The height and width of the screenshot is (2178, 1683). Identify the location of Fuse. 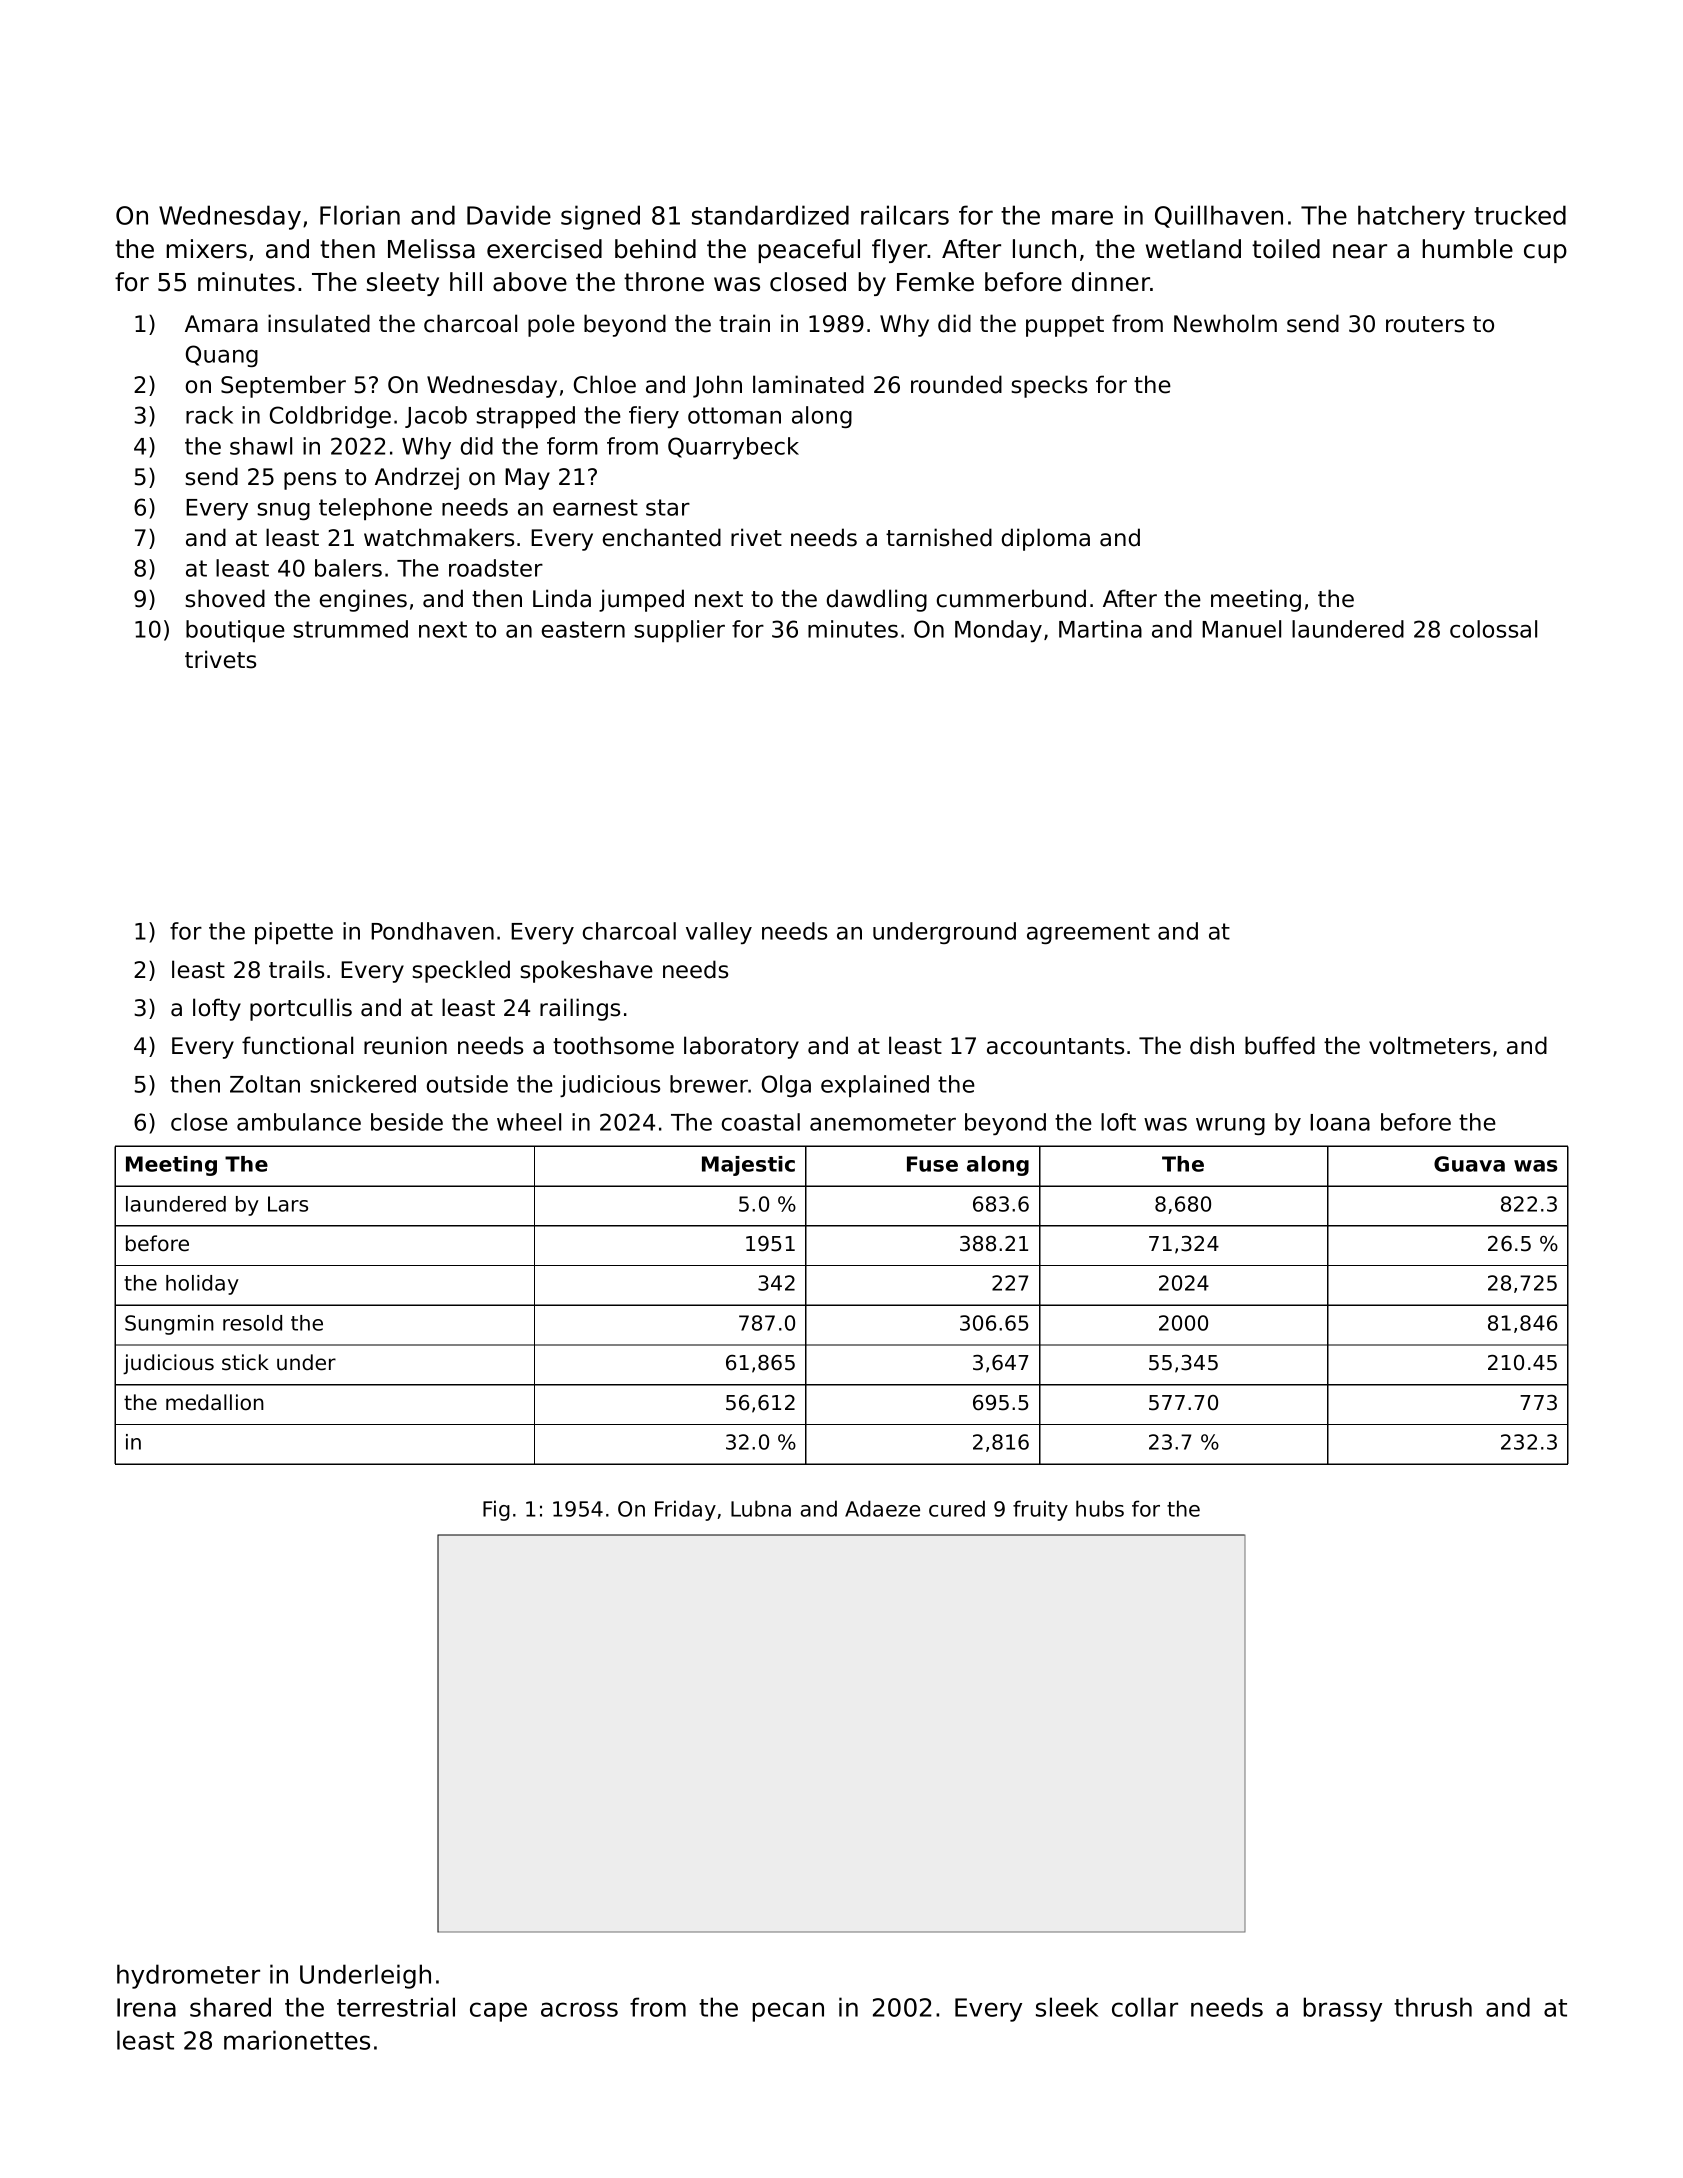
(932, 1164).
